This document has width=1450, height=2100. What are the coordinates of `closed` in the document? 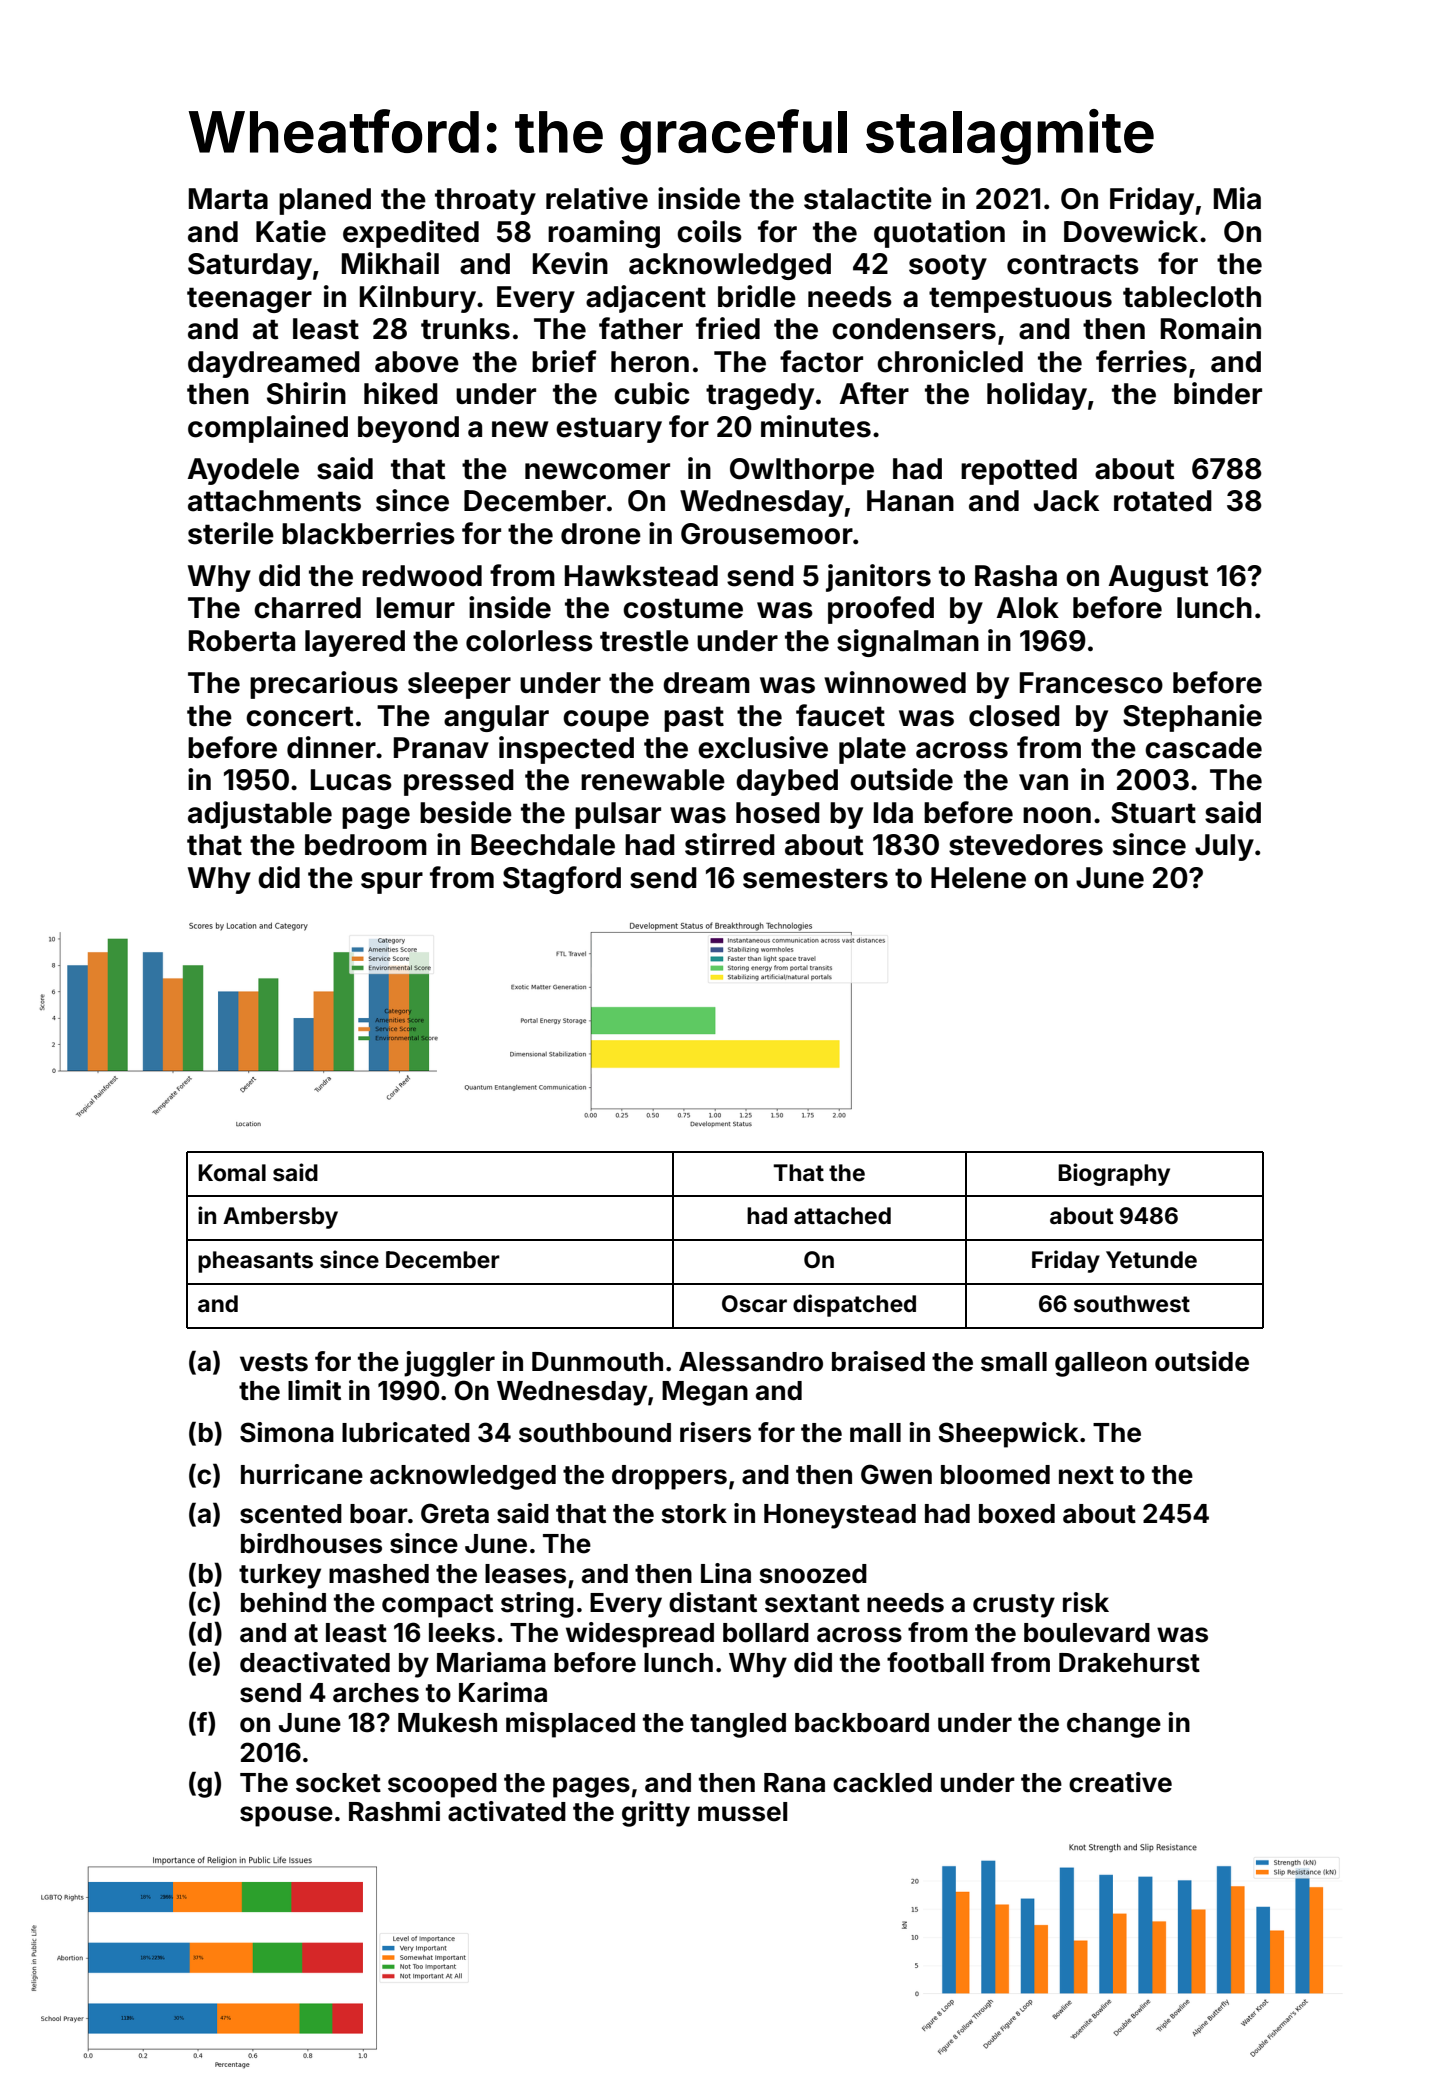 It's located at (1014, 716).
